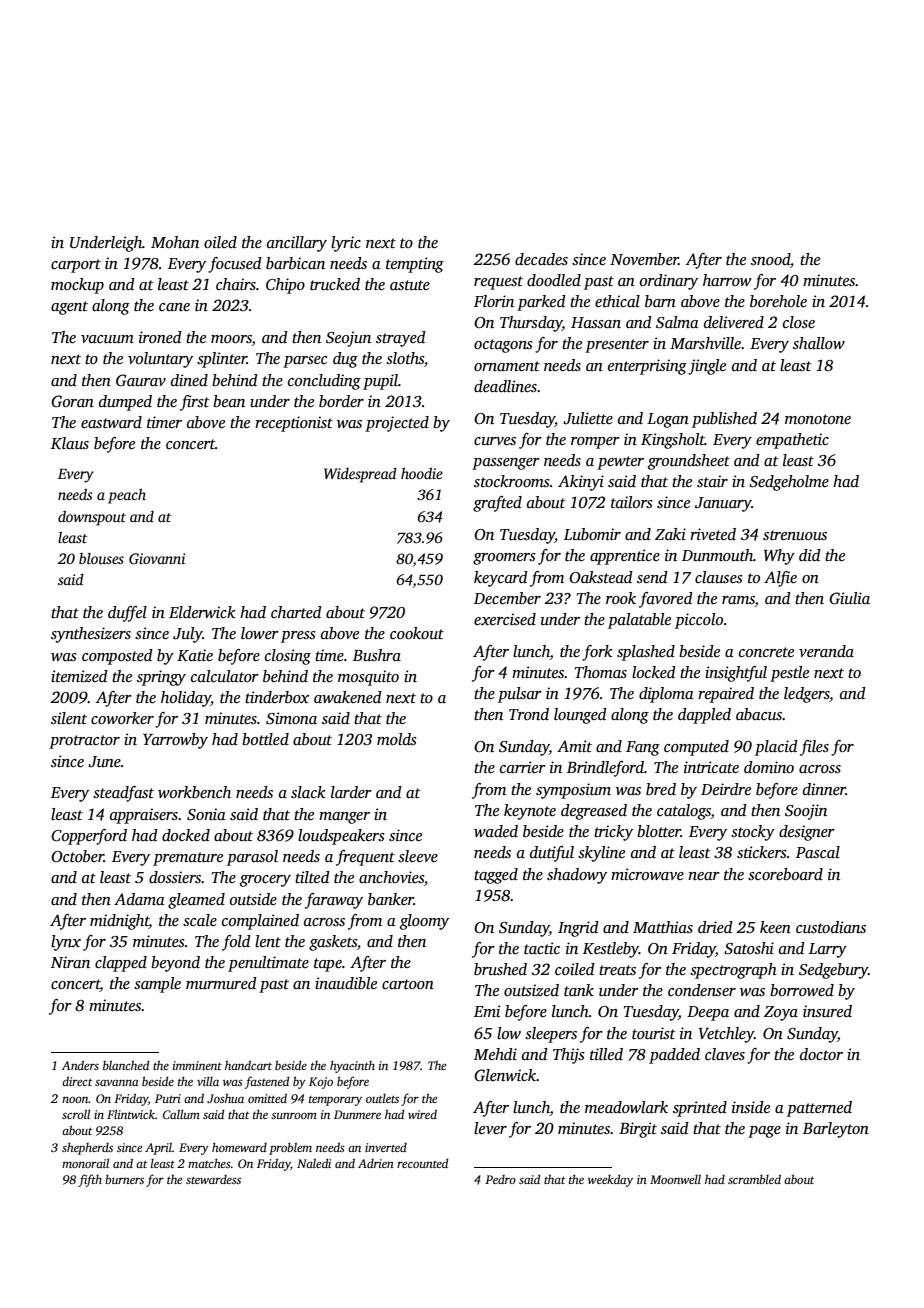 Image resolution: width=924 pixels, height=1308 pixels. Describe the element at coordinates (391, 899) in the document. I see `banker` at that location.
